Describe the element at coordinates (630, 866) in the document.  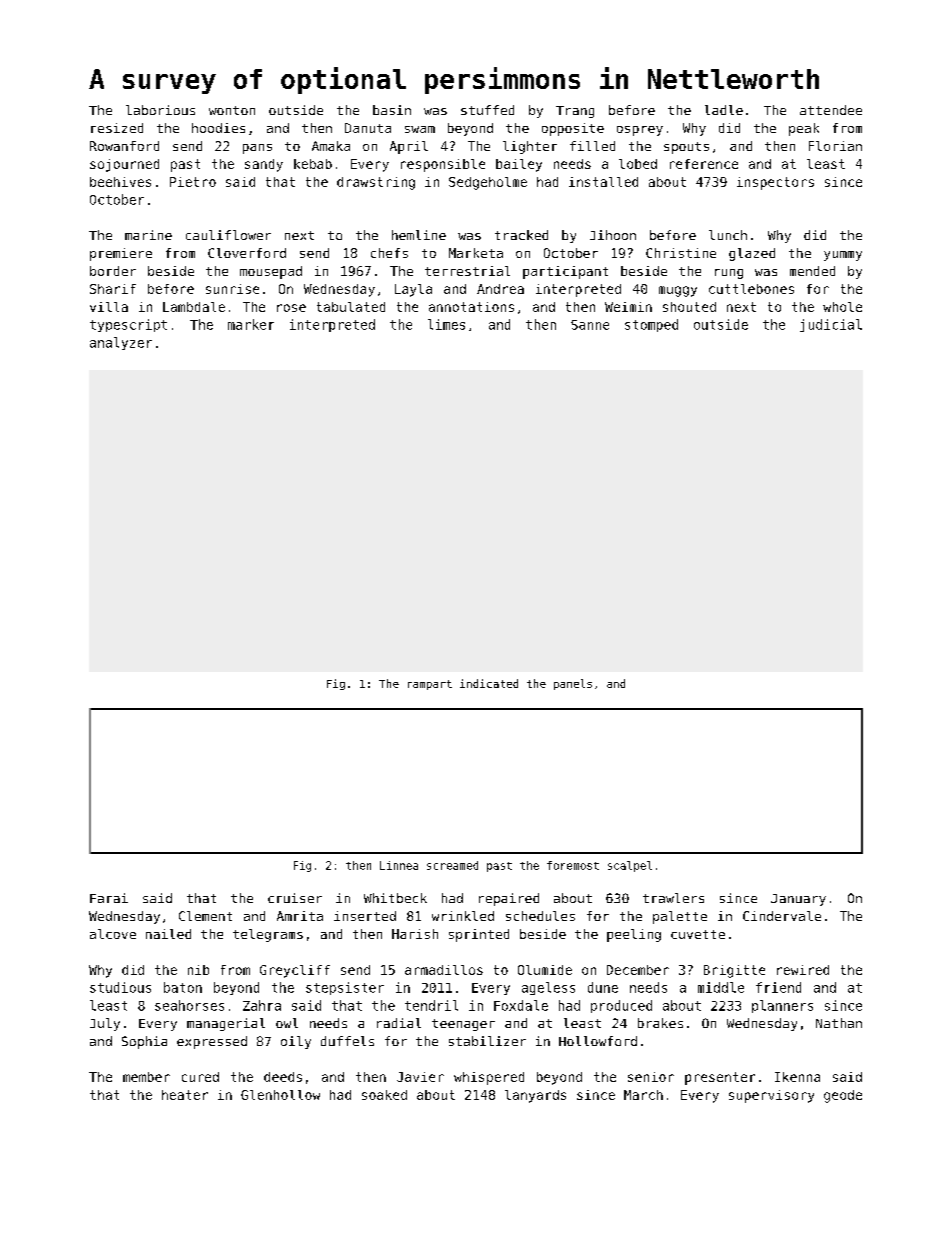
I see `scalpel` at that location.
